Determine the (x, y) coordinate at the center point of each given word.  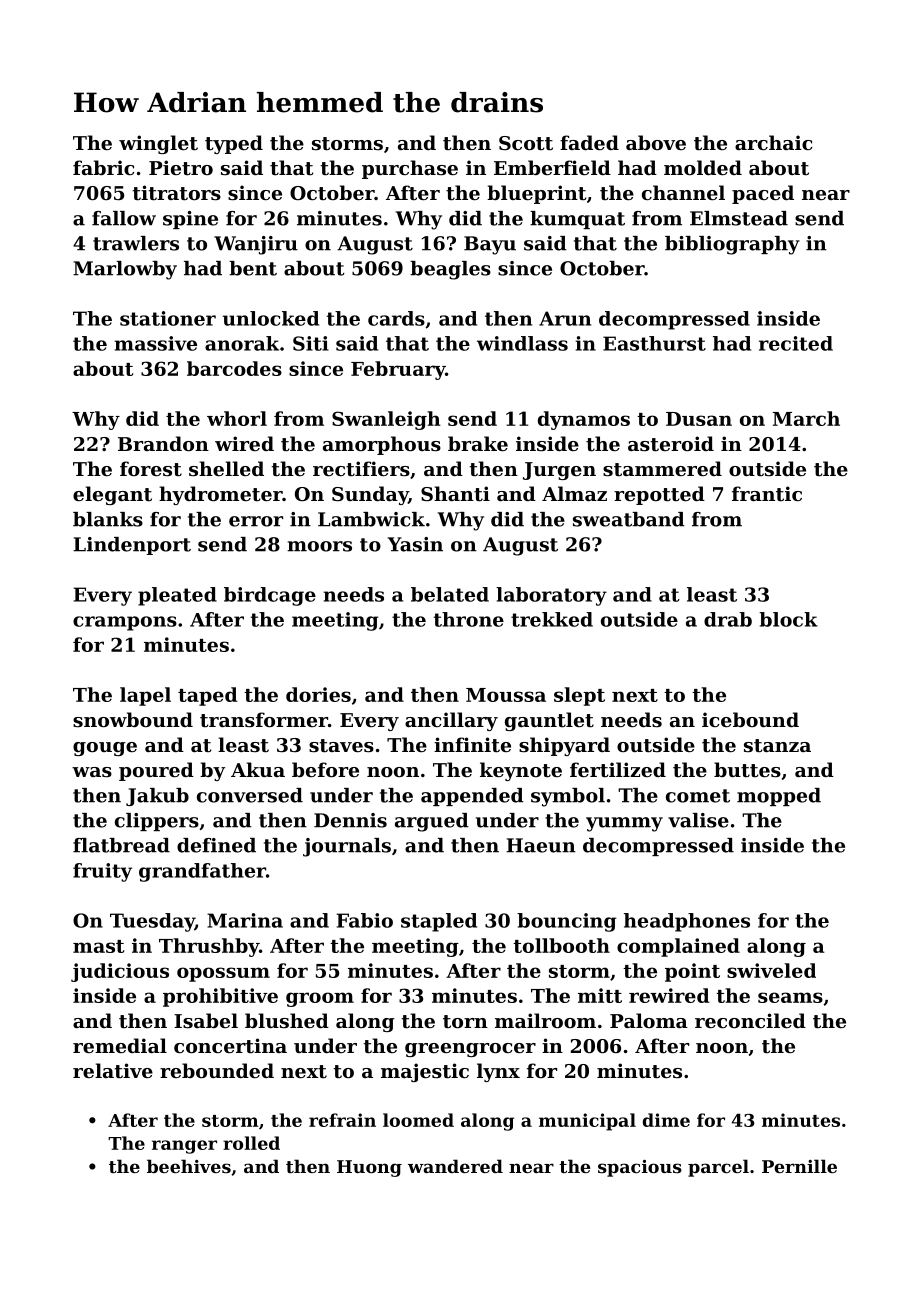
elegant (112, 495)
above (656, 142)
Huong (369, 1168)
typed (234, 144)
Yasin (415, 544)
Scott (526, 143)
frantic (767, 494)
